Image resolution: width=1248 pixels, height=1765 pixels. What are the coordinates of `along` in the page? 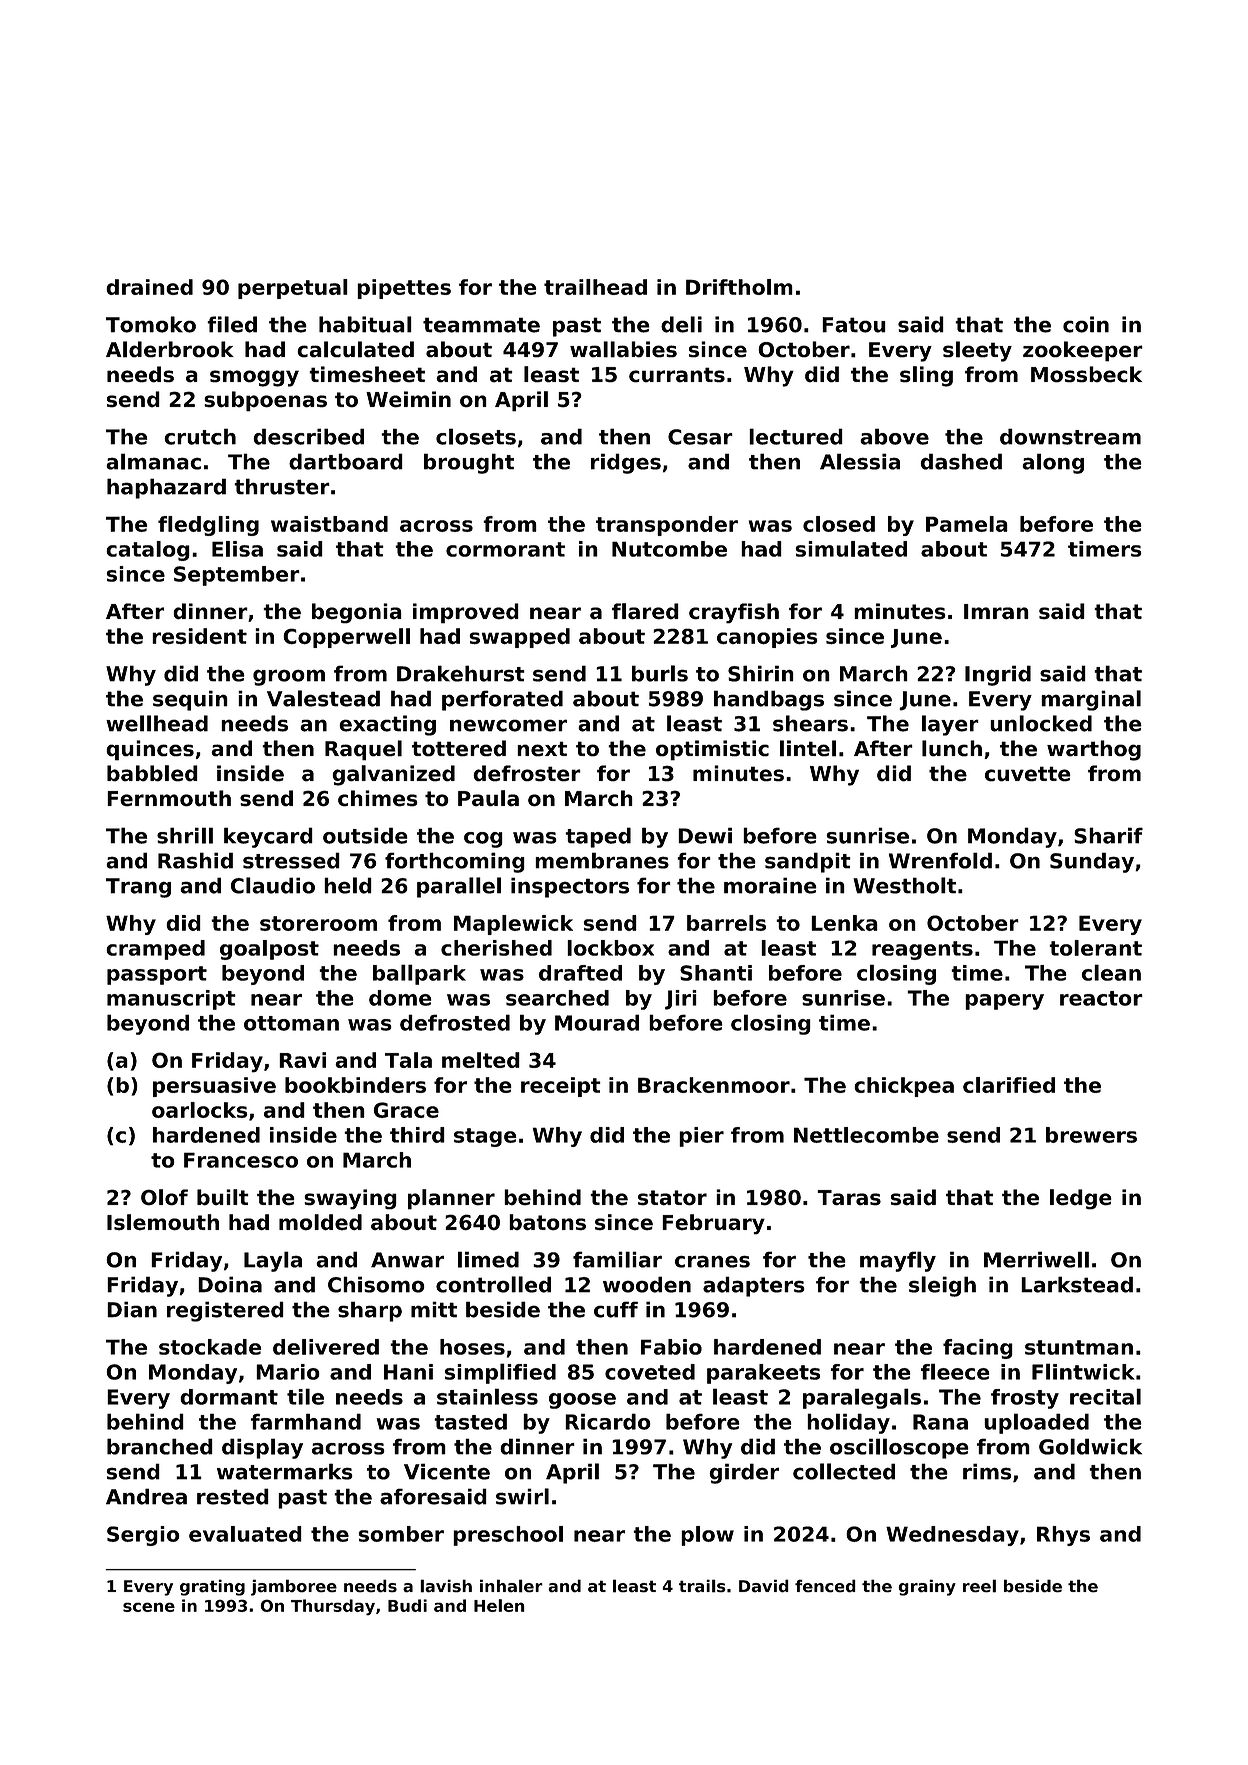 It's located at (1053, 463).
